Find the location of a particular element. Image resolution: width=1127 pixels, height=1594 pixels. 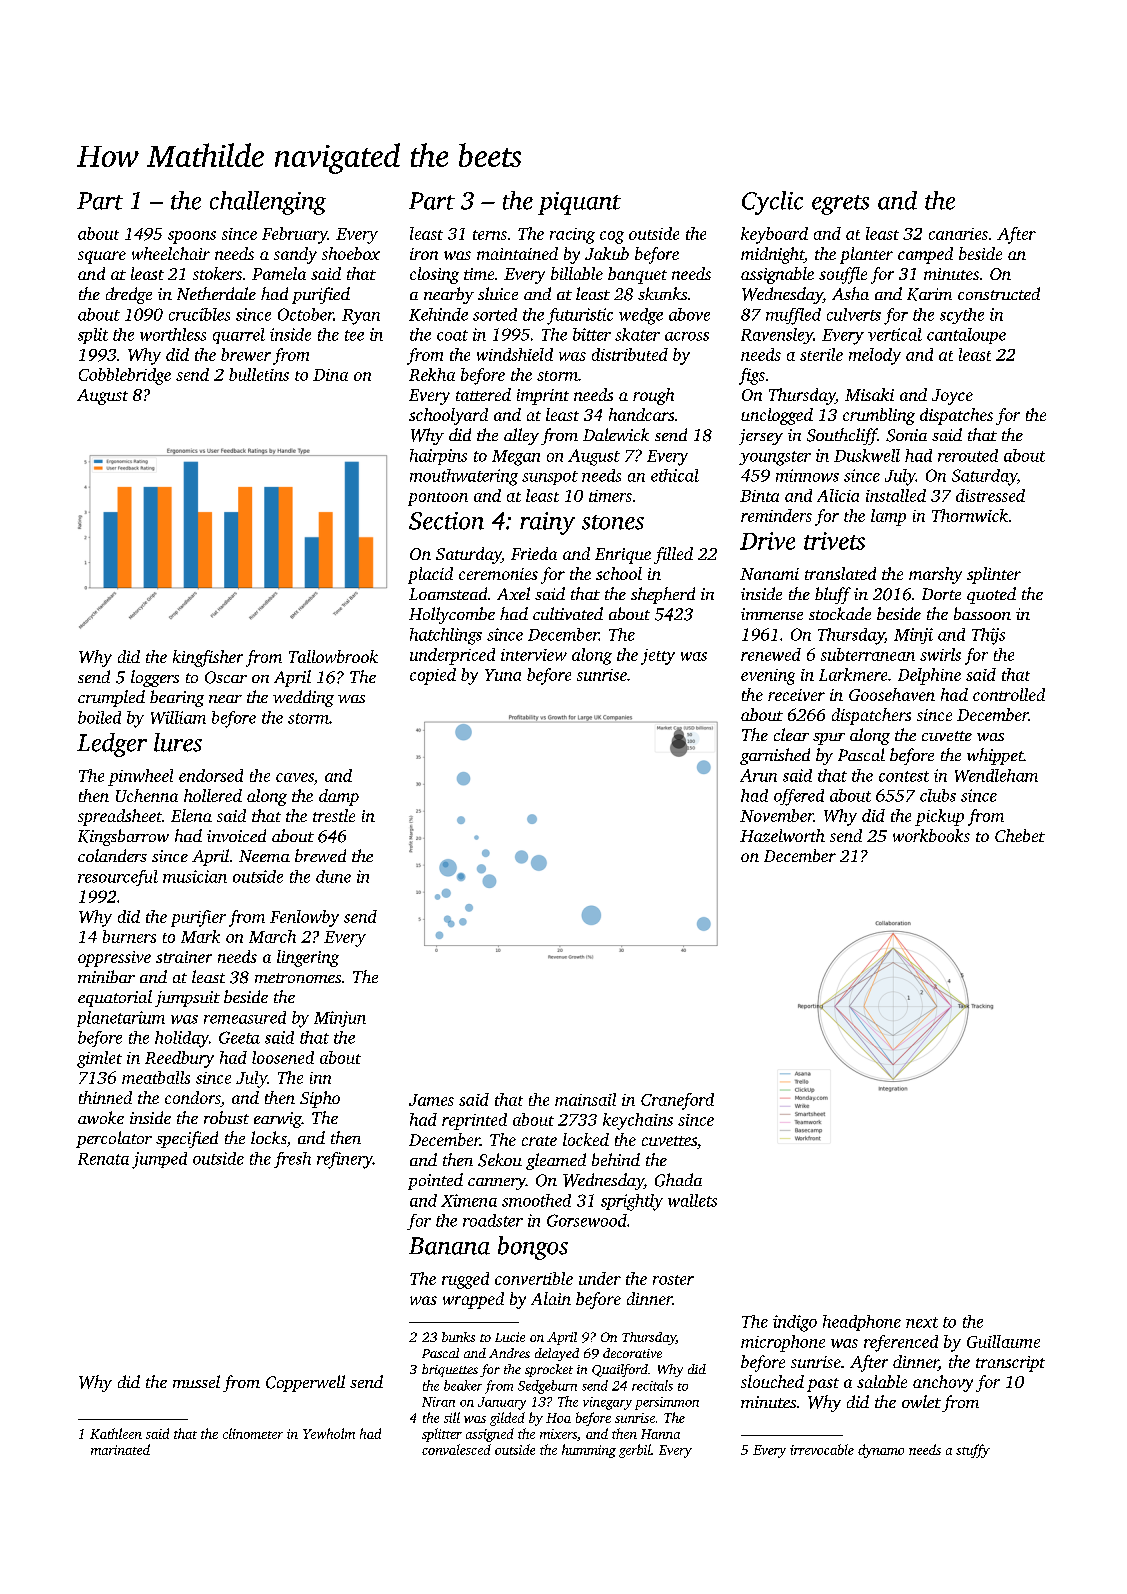

Sonia is located at coordinates (906, 435).
